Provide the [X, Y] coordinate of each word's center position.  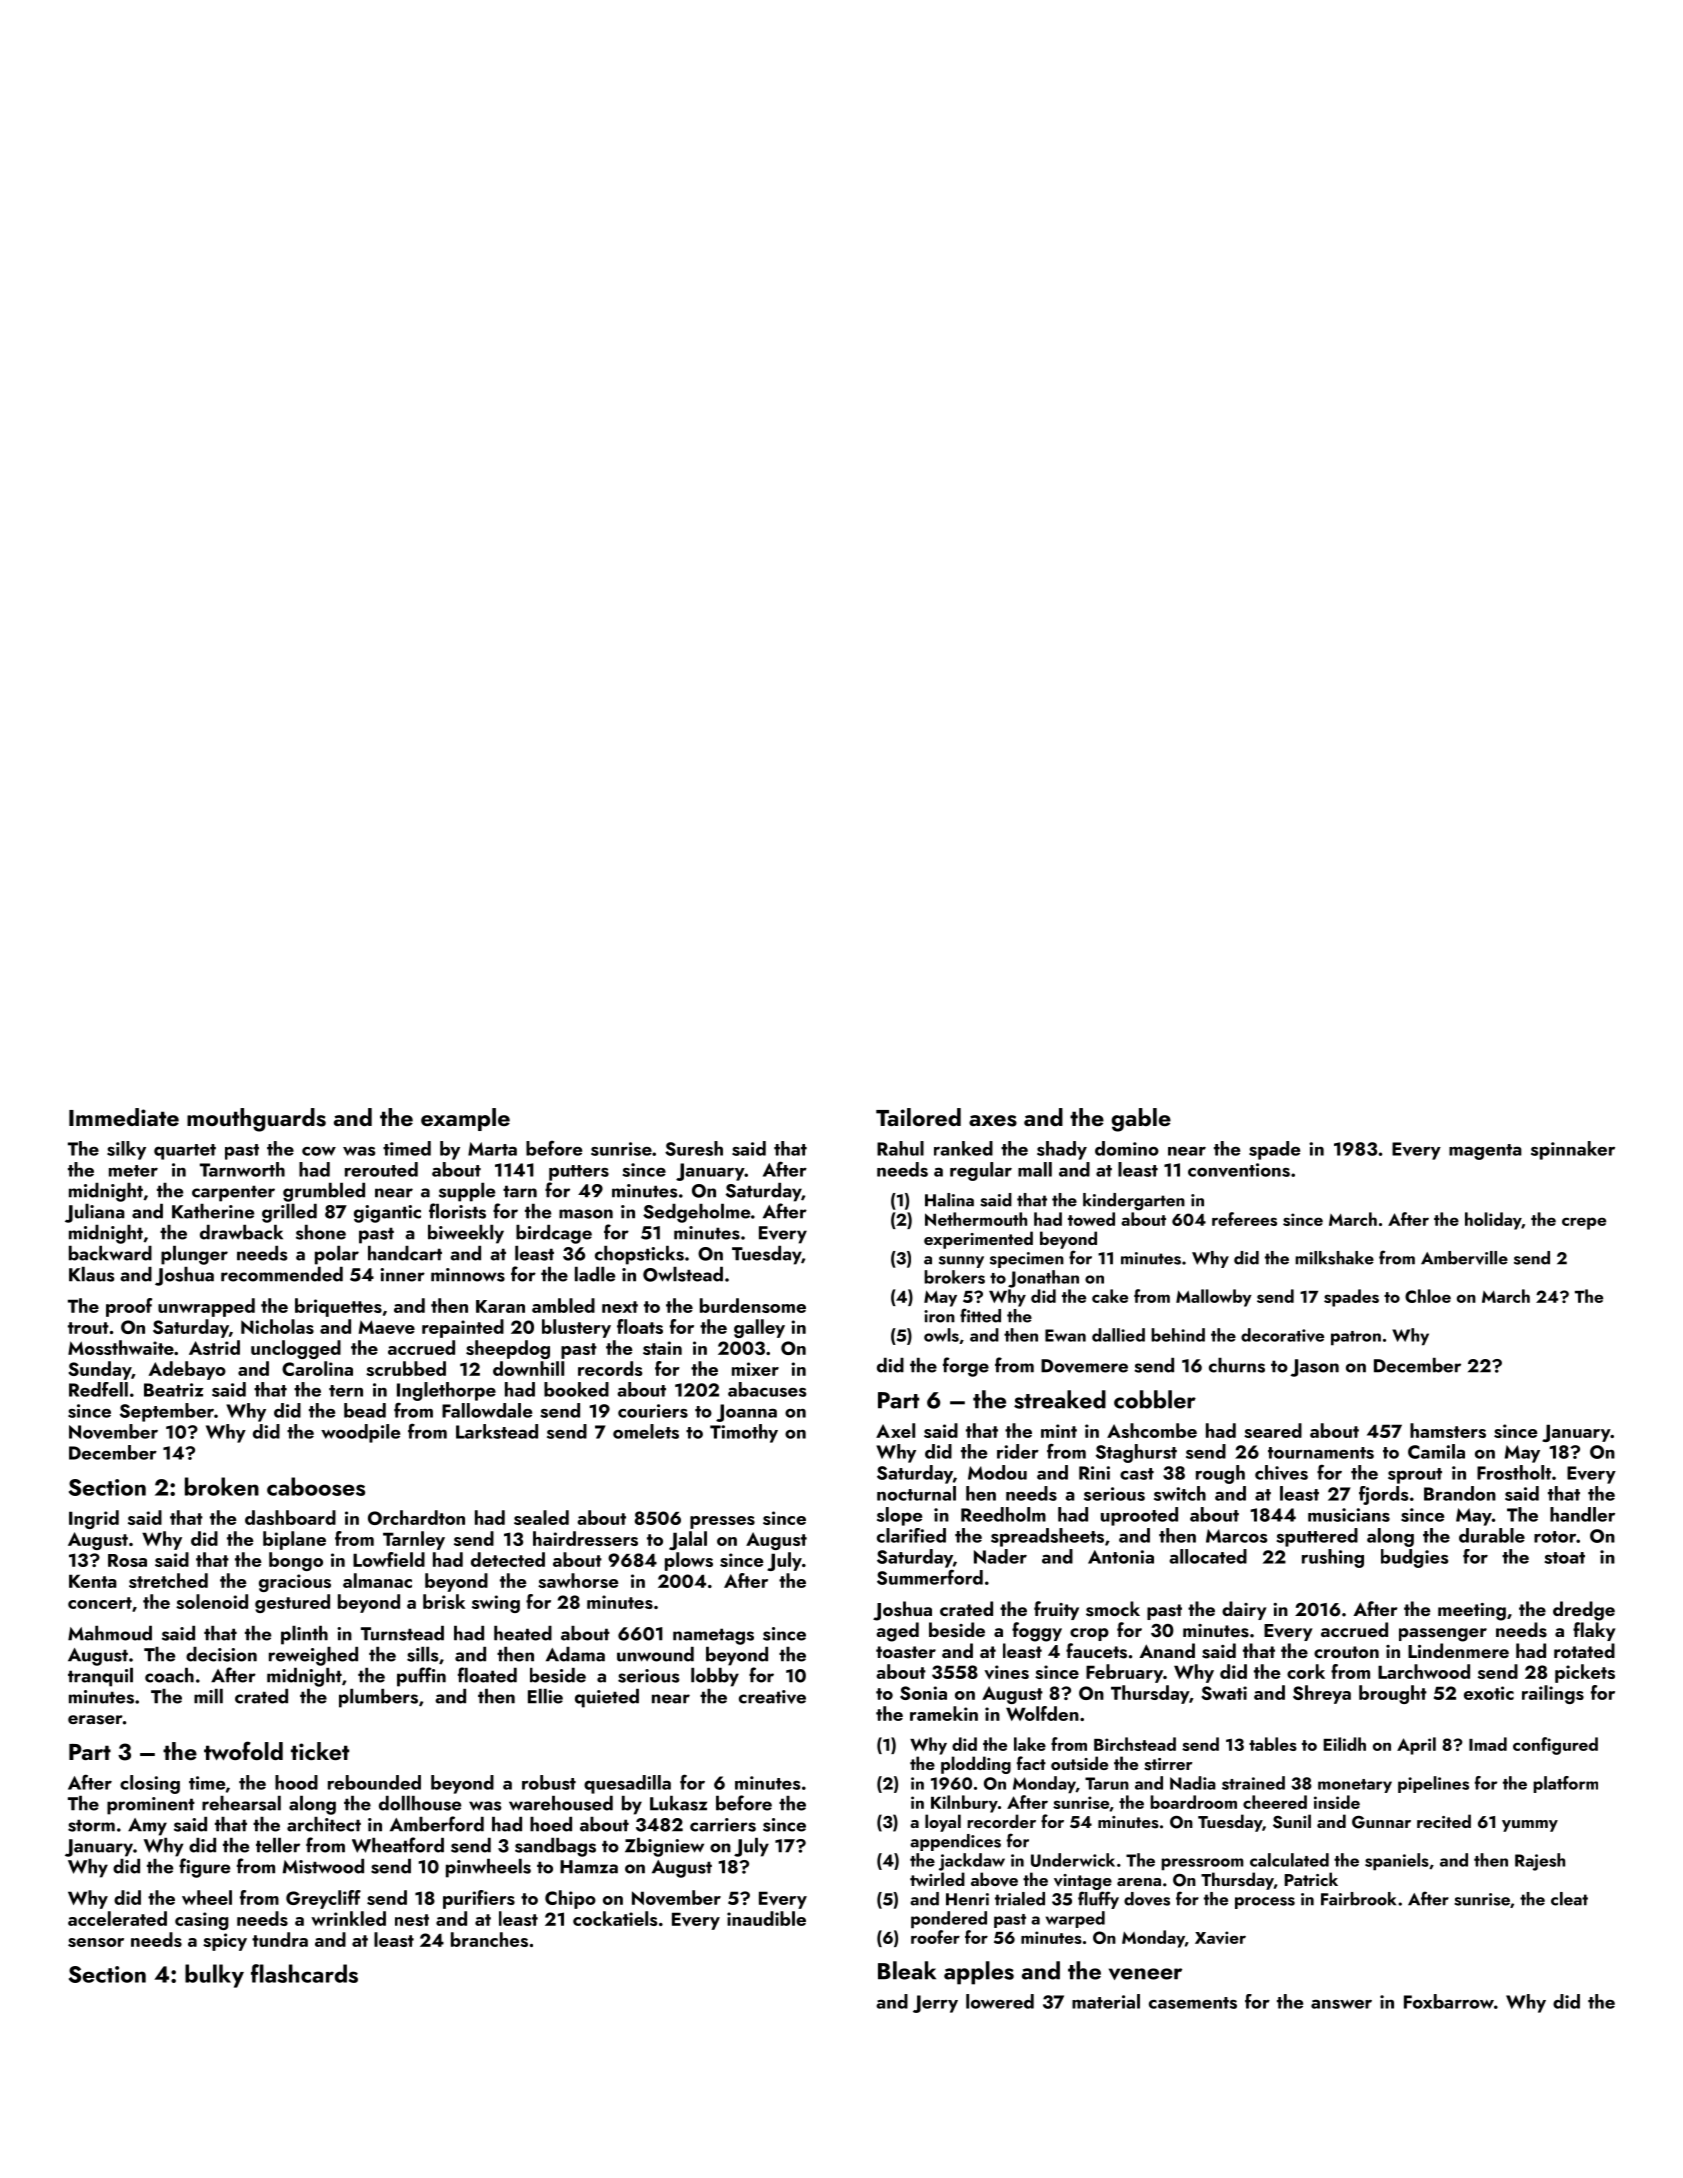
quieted [607, 1698]
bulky [214, 1976]
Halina [949, 1200]
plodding [976, 1765]
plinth [304, 1635]
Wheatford [398, 1845]
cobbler [1155, 1399]
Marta [492, 1149]
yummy [1530, 1826]
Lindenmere [1458, 1650]
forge [966, 1367]
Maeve [387, 1327]
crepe [1584, 1223]
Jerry [935, 2004]
